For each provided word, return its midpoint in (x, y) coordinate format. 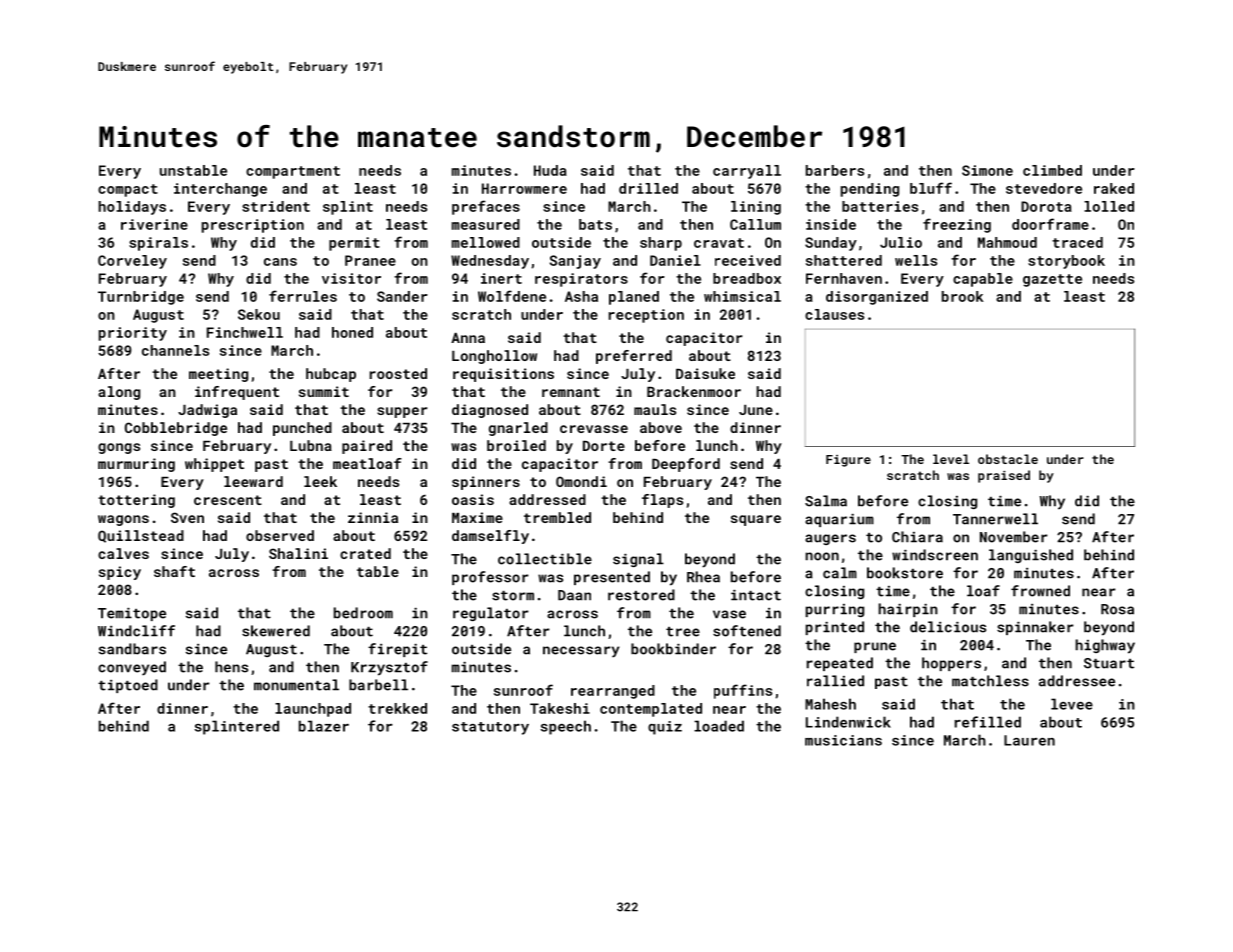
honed (352, 332)
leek (320, 481)
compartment (293, 172)
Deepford (686, 465)
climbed (1052, 170)
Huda (550, 170)
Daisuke (705, 373)
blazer (324, 726)
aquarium (839, 520)
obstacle (1008, 459)
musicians (843, 740)
